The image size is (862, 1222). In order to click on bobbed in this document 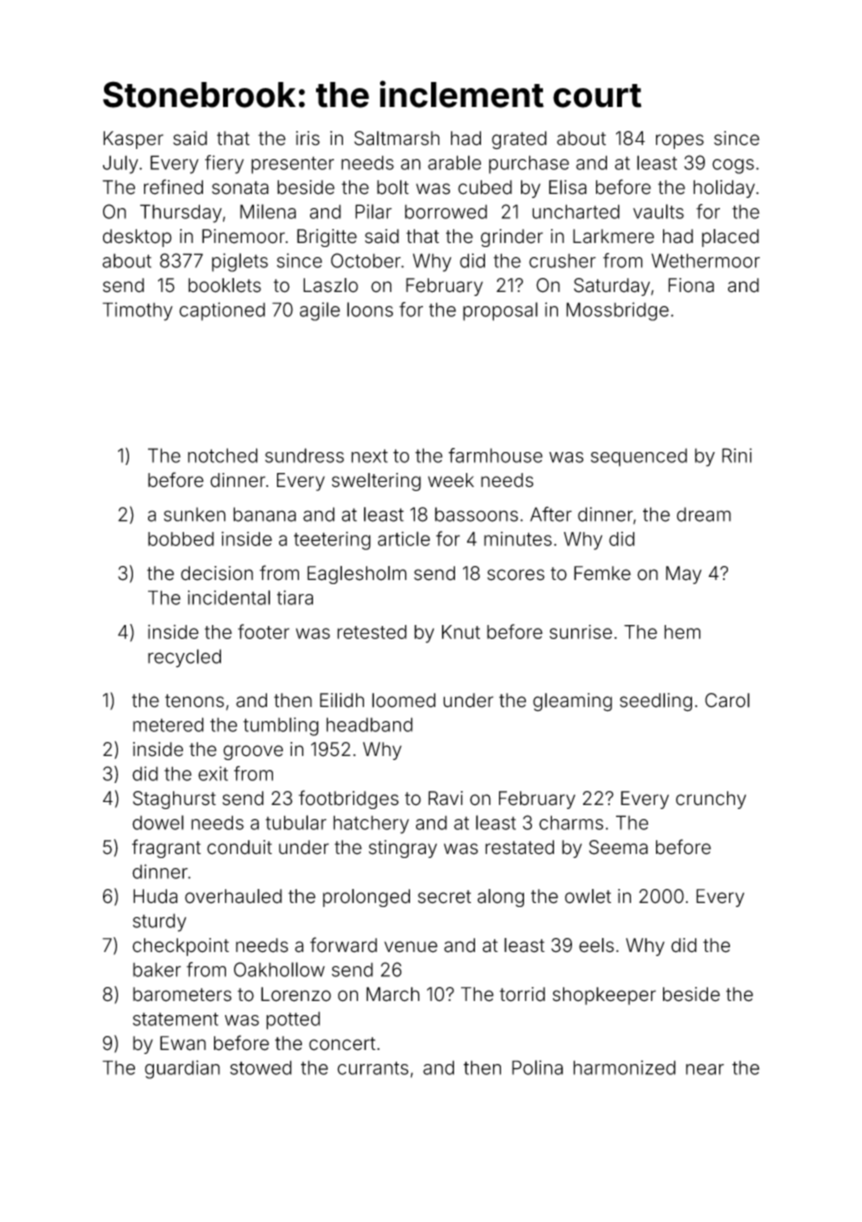, I will do `click(181, 539)`.
